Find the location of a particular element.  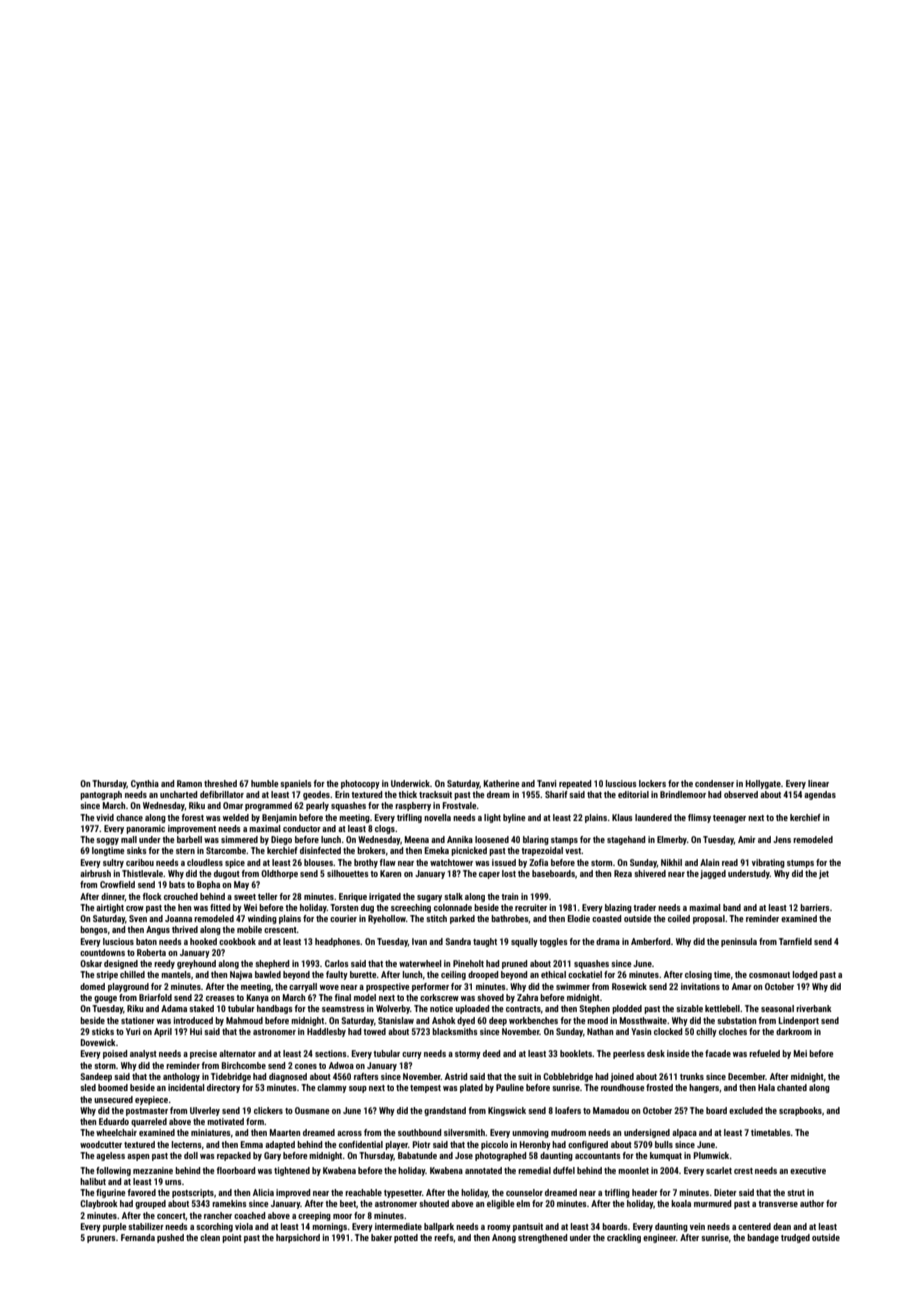

closing is located at coordinates (698, 975).
